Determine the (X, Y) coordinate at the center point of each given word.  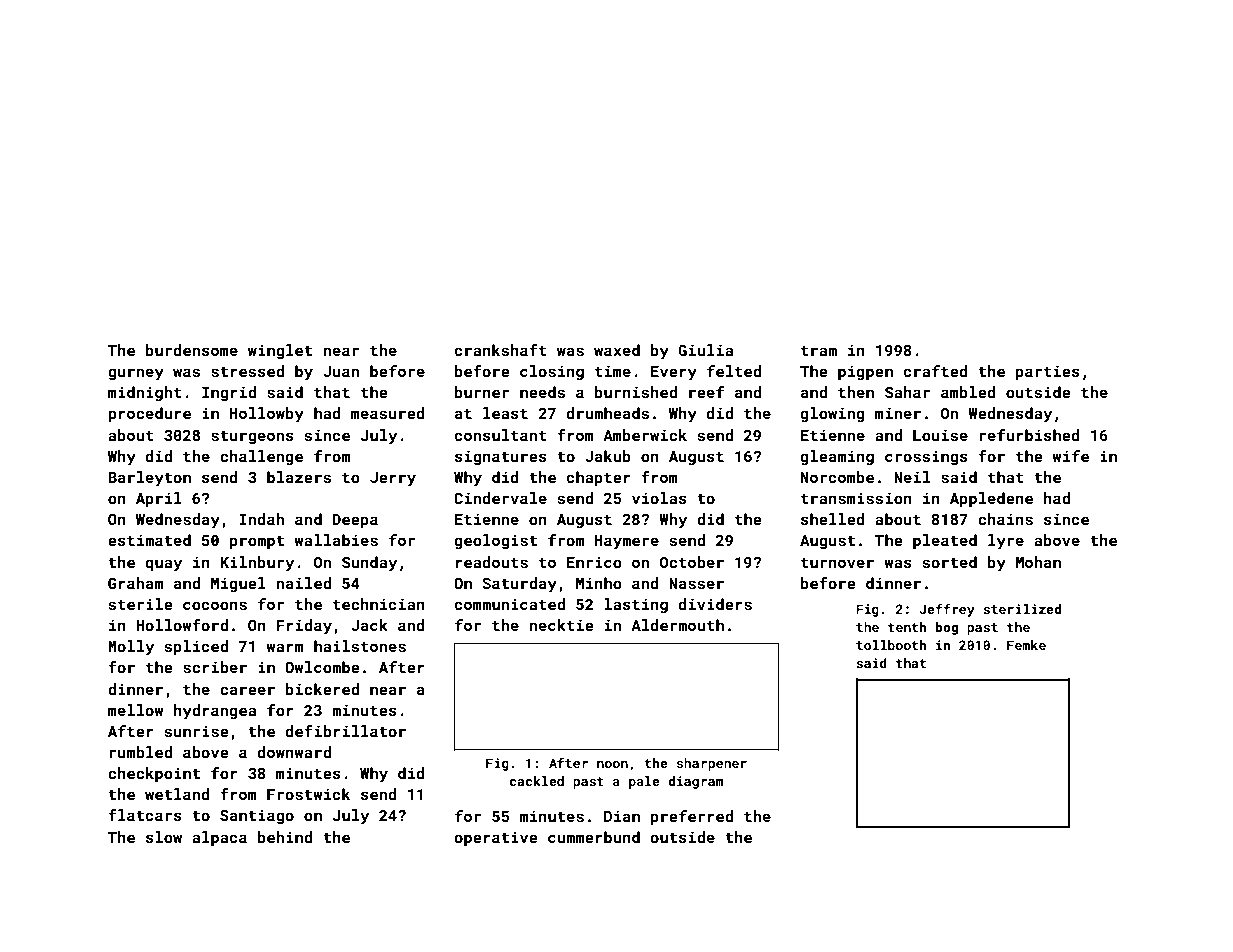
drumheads (608, 413)
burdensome (192, 350)
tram (819, 351)
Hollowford (182, 625)
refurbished (1030, 435)
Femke (1026, 645)
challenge (261, 457)
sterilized (1022, 609)
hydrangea (215, 712)
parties (1048, 372)
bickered (322, 689)
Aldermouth (677, 625)
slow (164, 837)
